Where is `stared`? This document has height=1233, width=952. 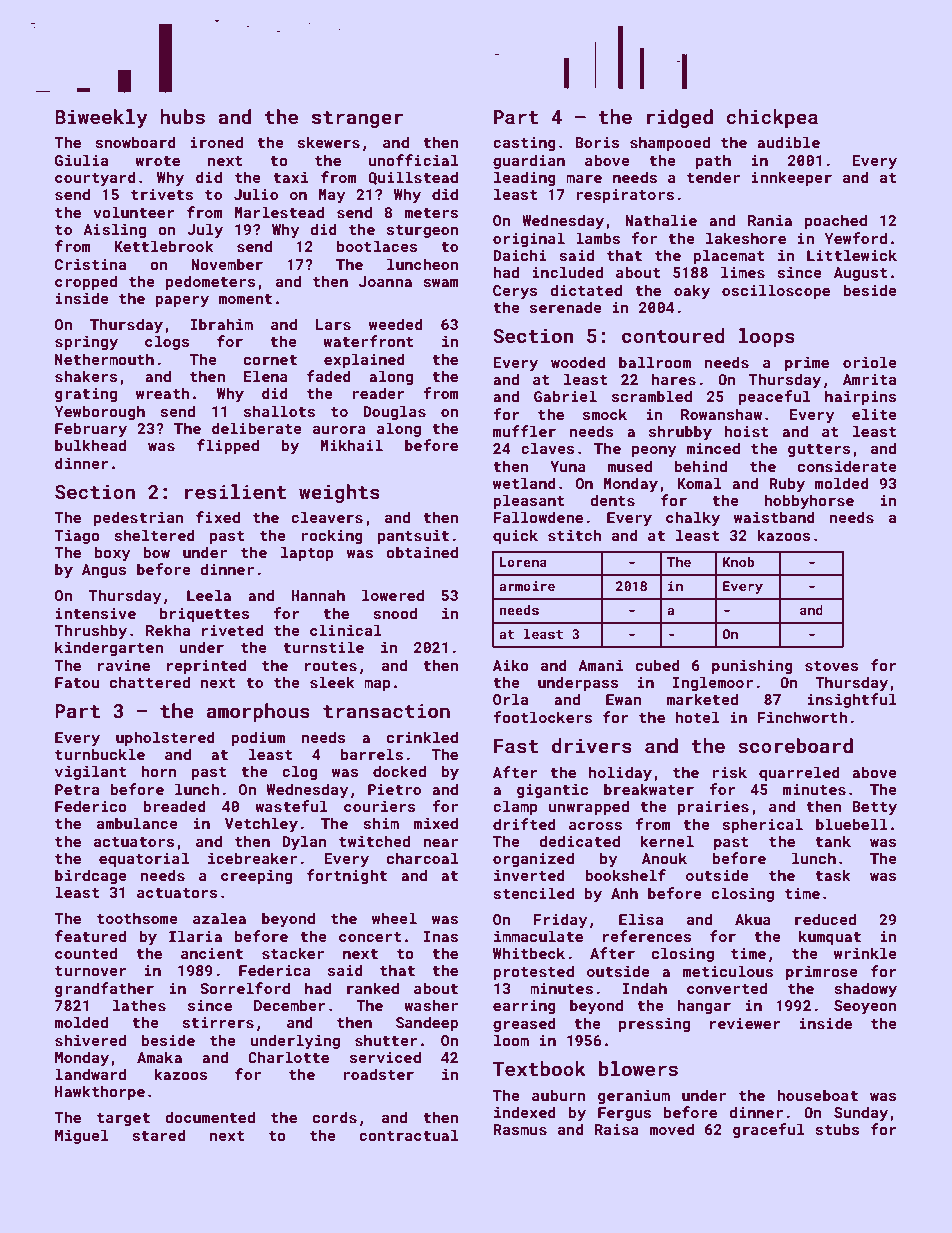
stared is located at coordinates (159, 1135).
